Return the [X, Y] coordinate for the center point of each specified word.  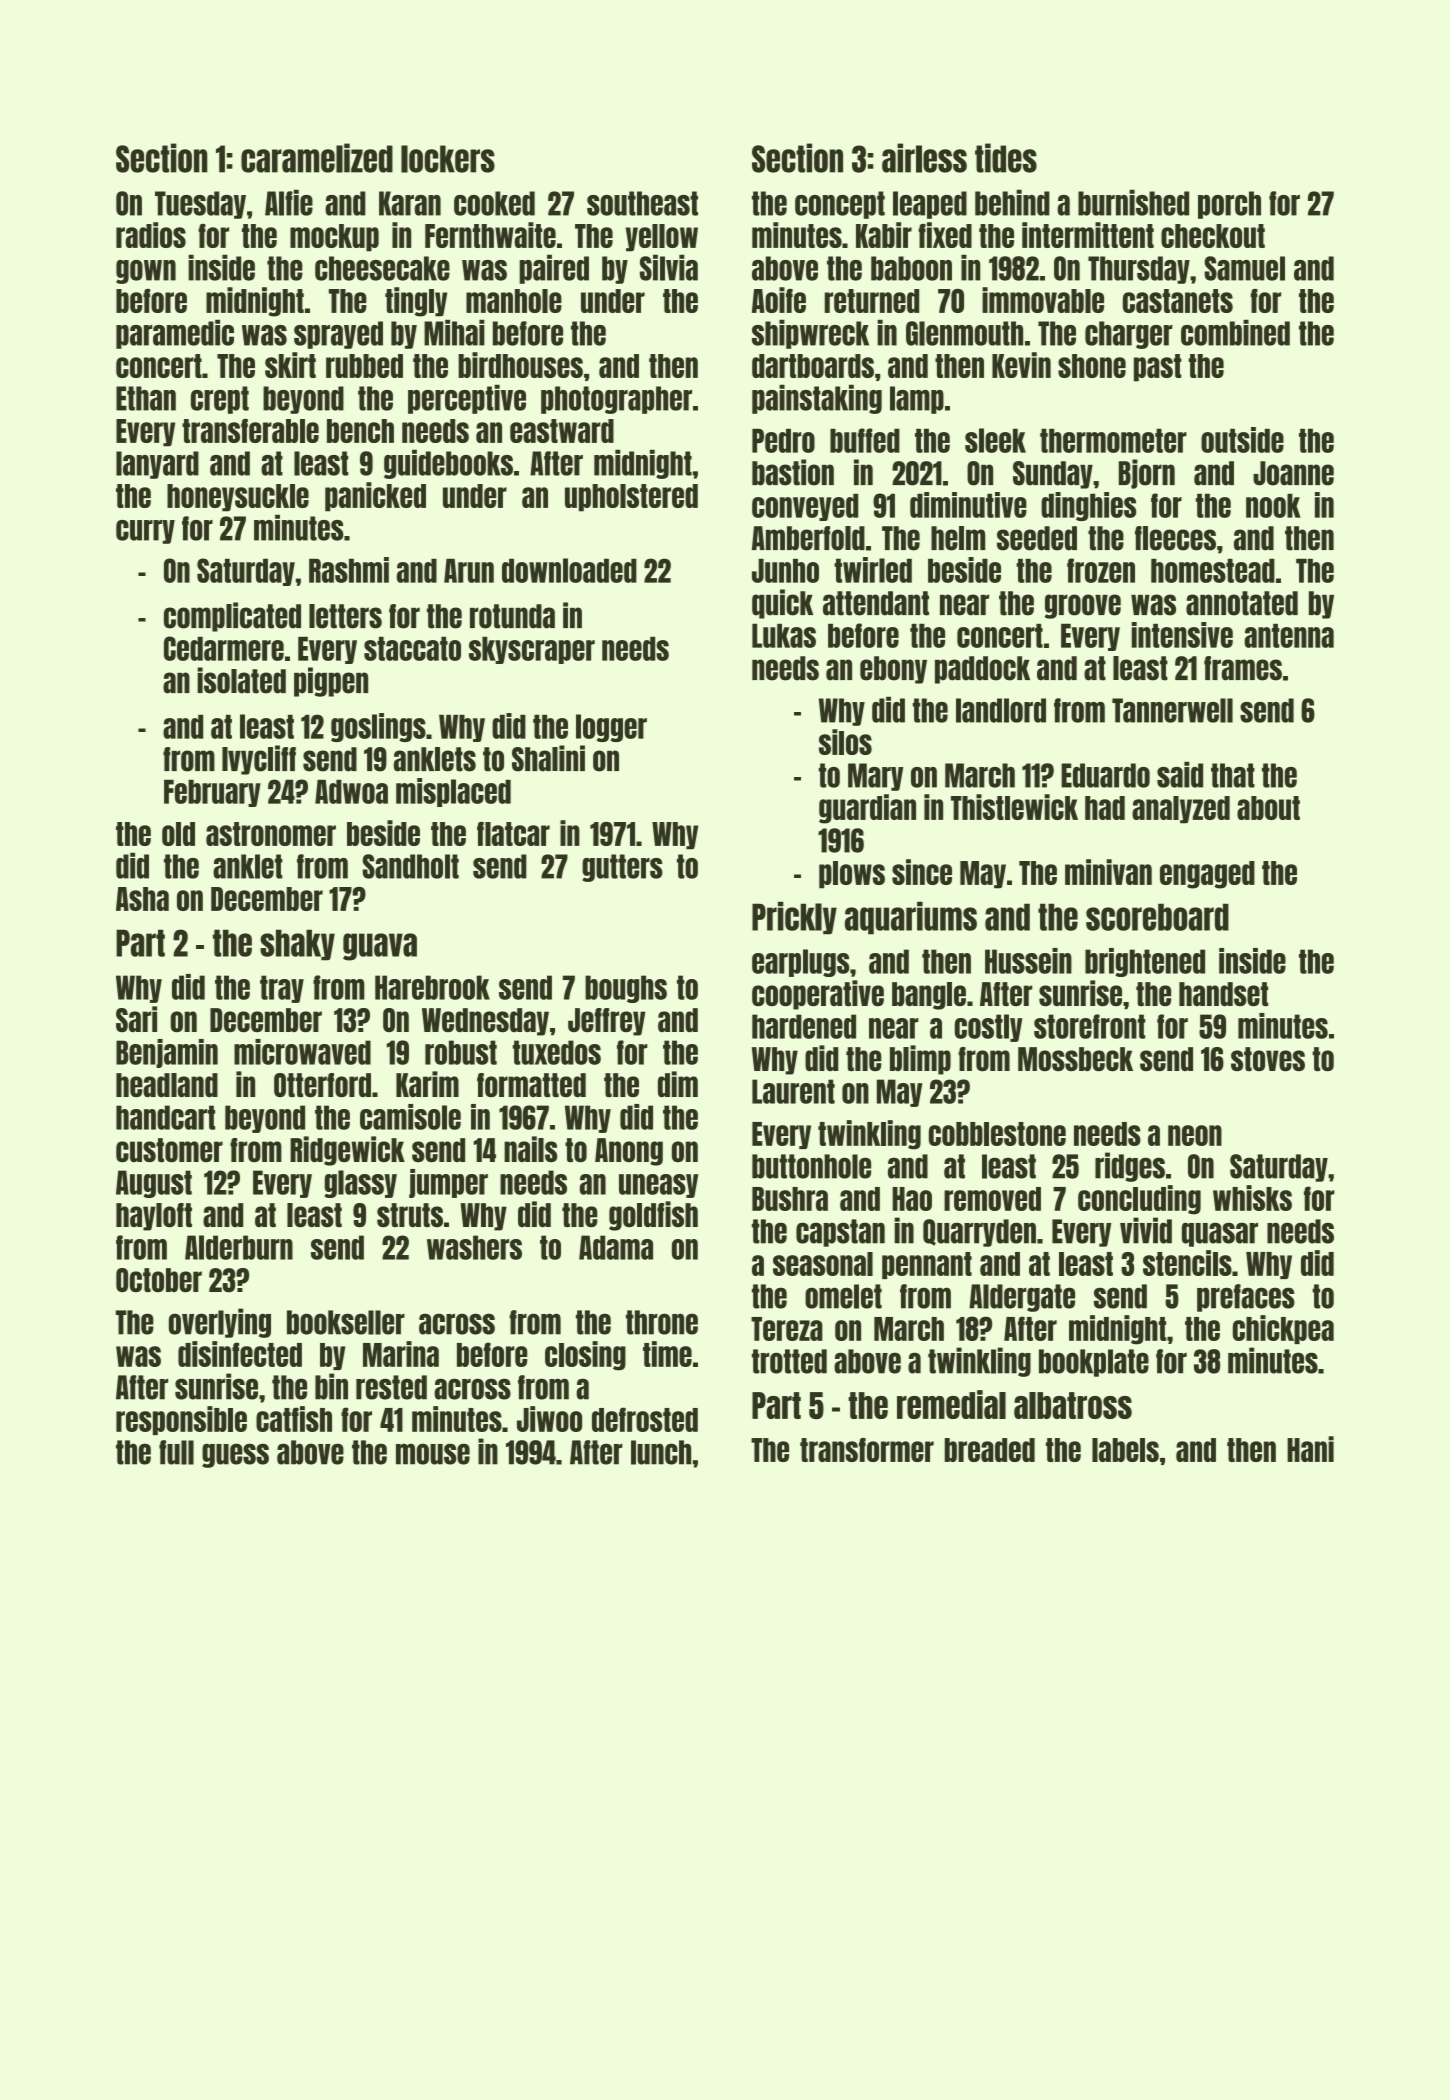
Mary [875, 777]
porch [1229, 205]
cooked [494, 203]
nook [1273, 506]
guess [235, 1455]
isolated [241, 680]
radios [151, 235]
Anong [629, 1152]
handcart [165, 1117]
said [1180, 774]
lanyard [157, 465]
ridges [1130, 1167]
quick [782, 604]
